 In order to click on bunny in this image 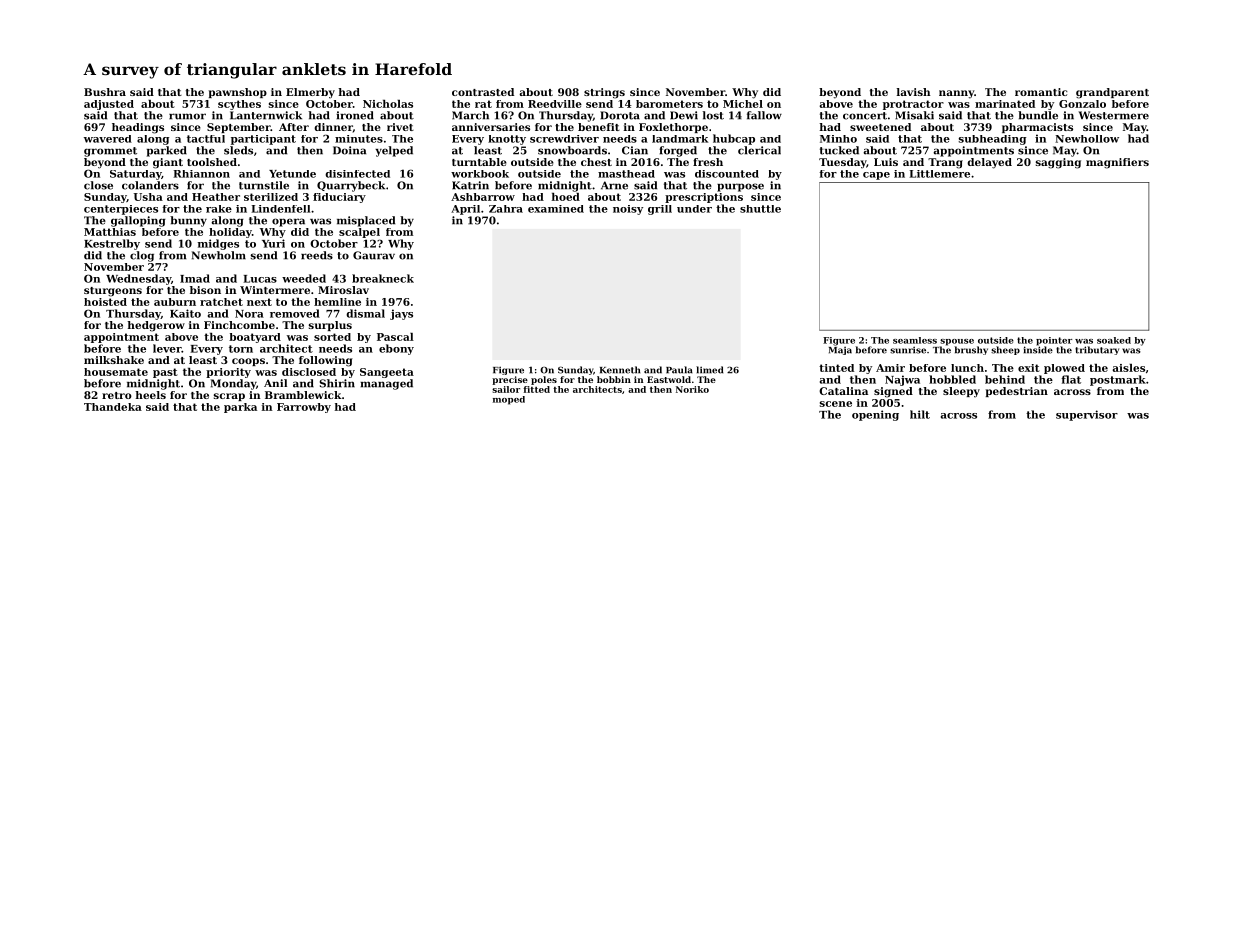, I will do `click(188, 221)`.
